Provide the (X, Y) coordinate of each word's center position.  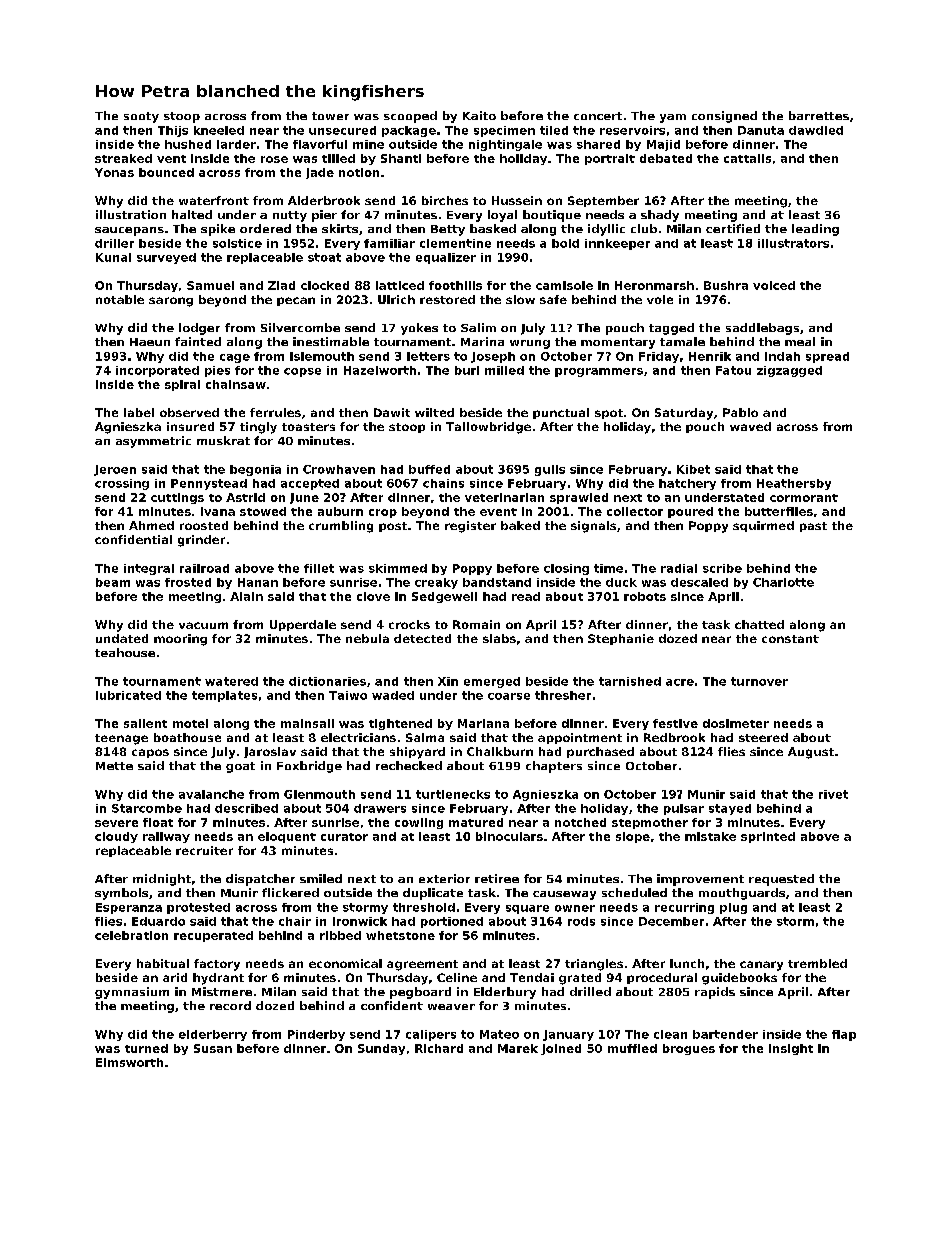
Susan (213, 1048)
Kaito (479, 115)
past (813, 527)
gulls (550, 470)
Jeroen (115, 470)
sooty (141, 117)
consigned (724, 117)
